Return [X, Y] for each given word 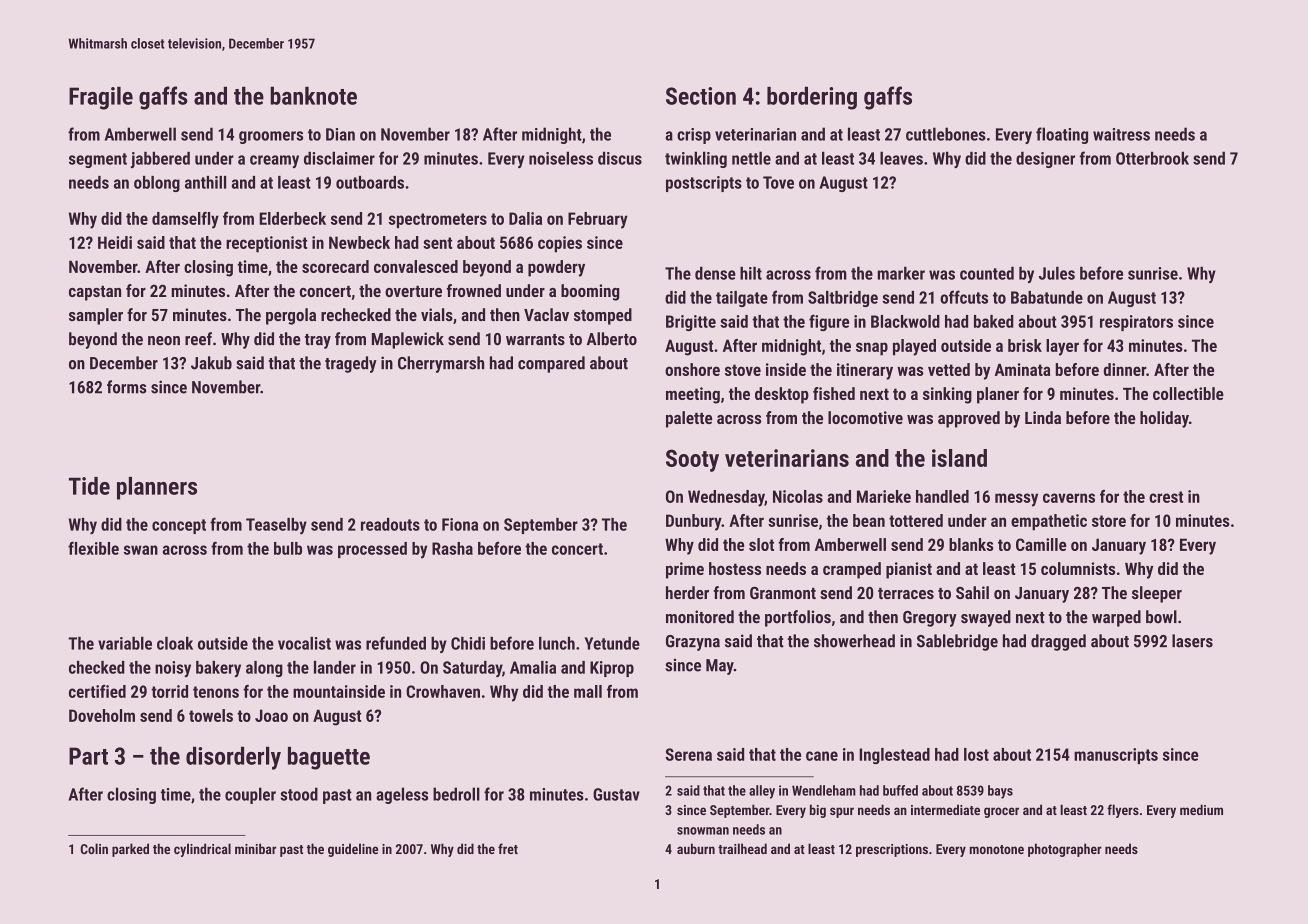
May [720, 667]
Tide [89, 486]
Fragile [101, 98]
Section [701, 96]
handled [942, 496]
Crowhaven [443, 691]
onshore [692, 369]
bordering [812, 98]
